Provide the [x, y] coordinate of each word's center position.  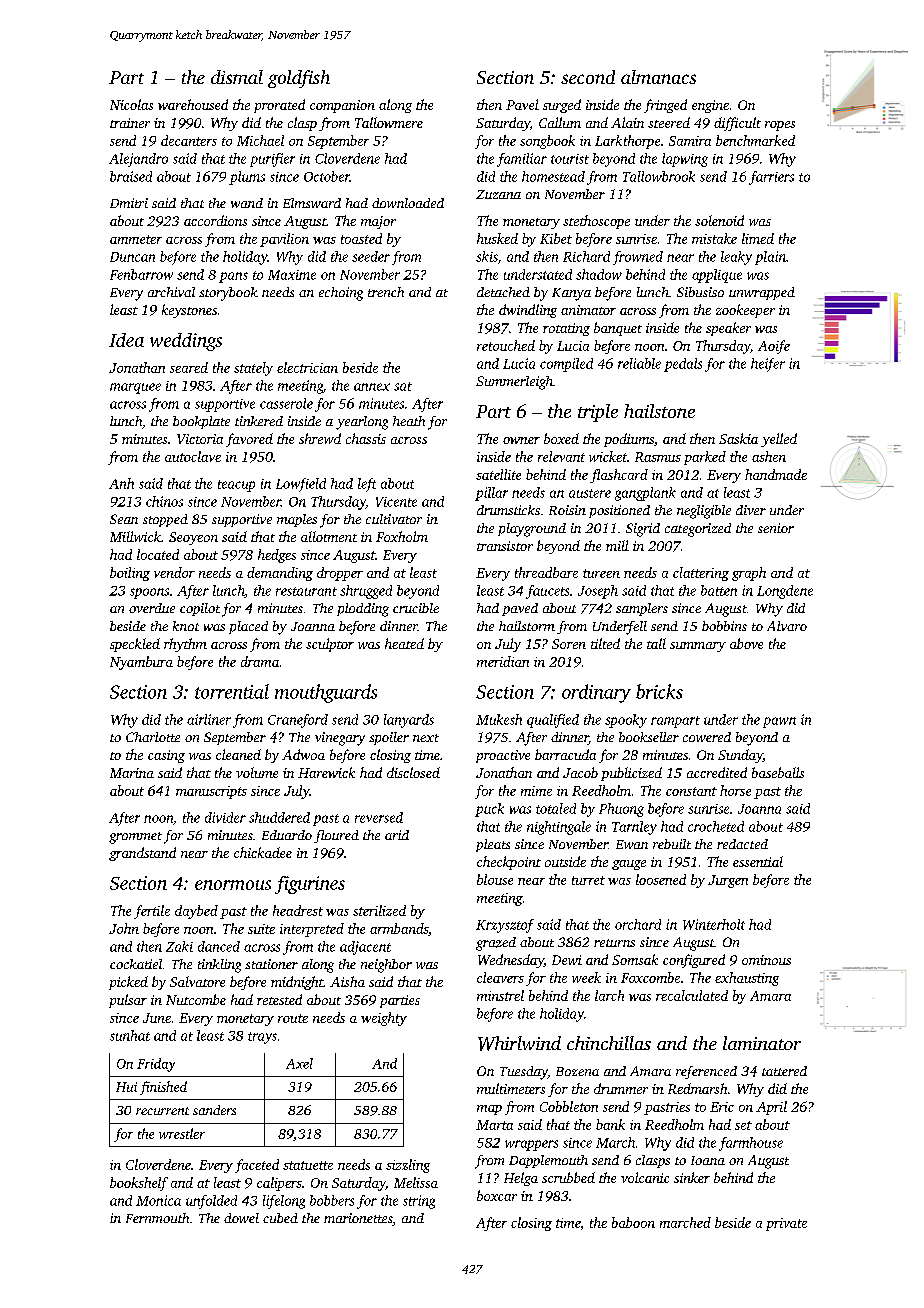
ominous [766, 960]
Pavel [522, 104]
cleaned [238, 754]
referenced [706, 1072]
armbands [399, 928]
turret [588, 880]
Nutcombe [196, 999]
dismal [237, 77]
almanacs [658, 77]
